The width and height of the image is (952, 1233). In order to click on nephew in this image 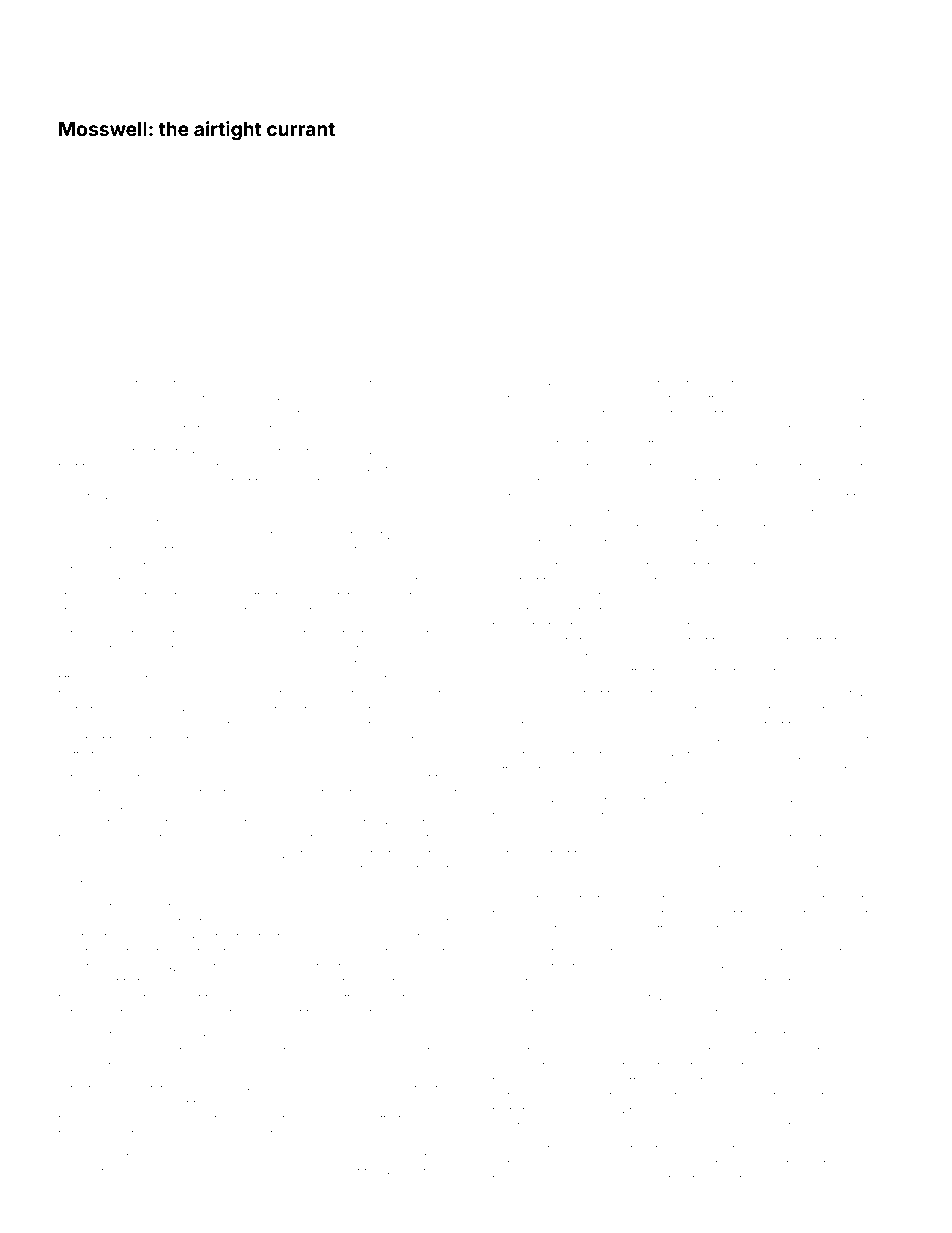, I will do `click(588, 385)`.
